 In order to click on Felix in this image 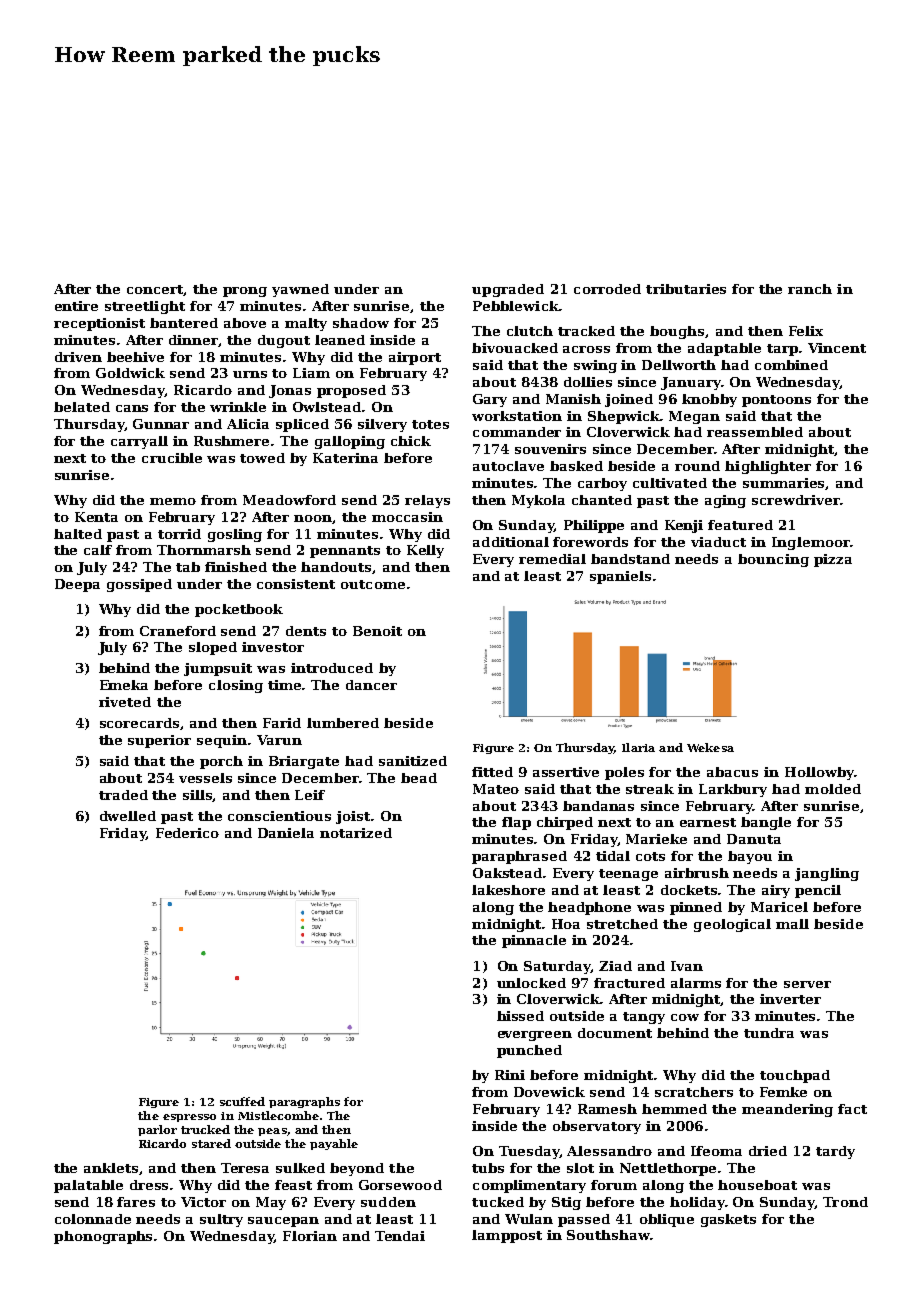, I will do `click(806, 331)`.
